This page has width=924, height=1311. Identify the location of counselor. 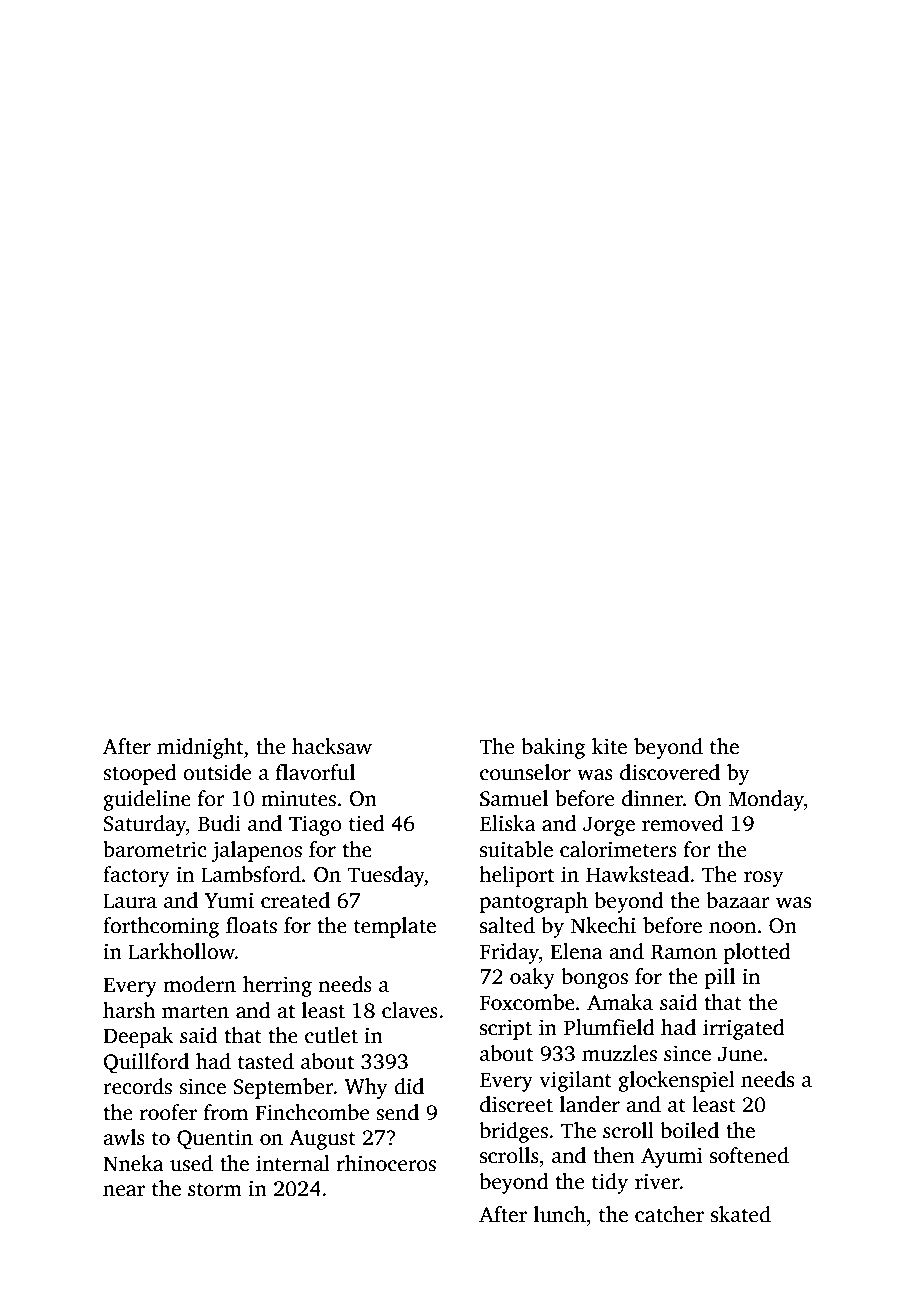
(525, 772).
